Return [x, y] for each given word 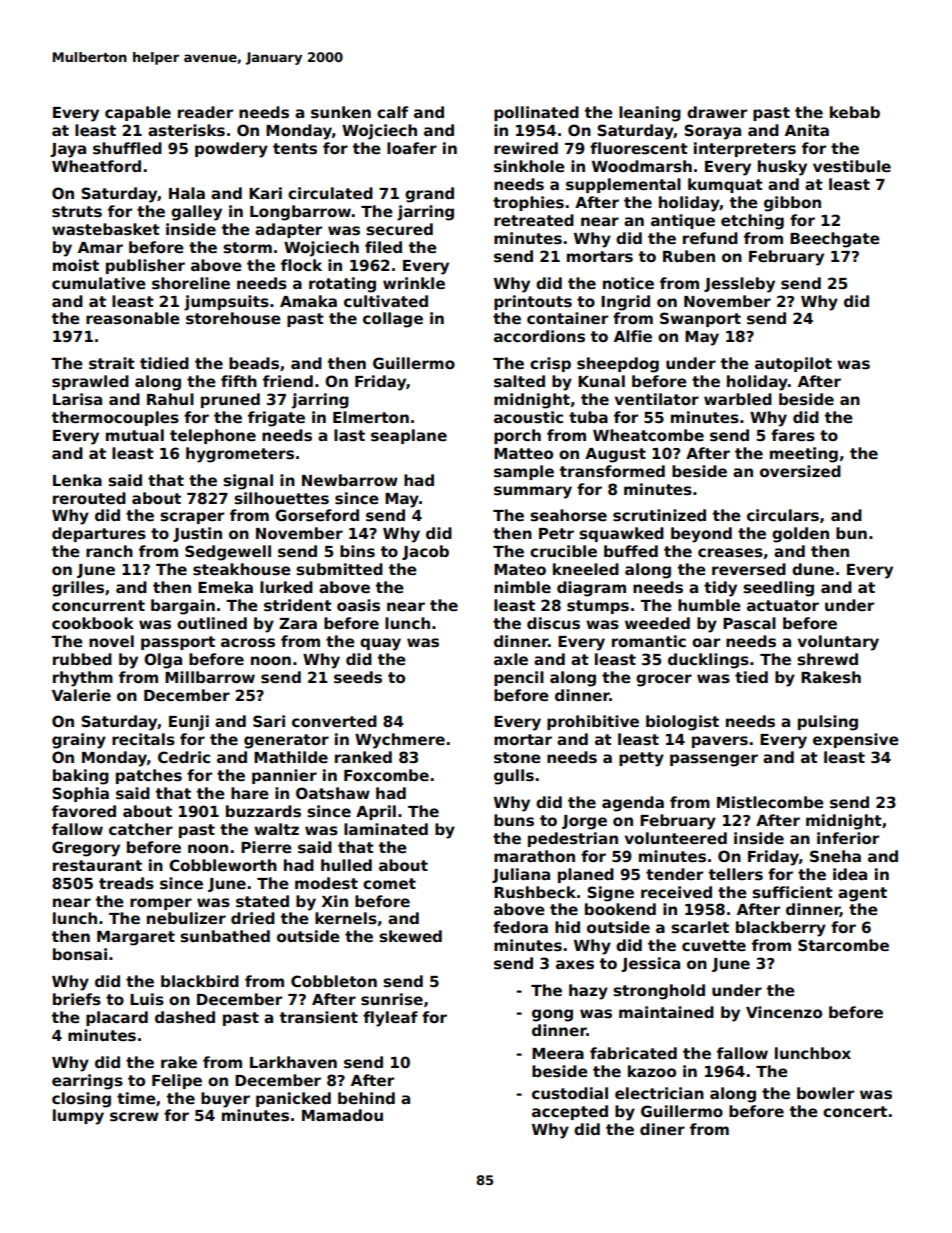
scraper [192, 518]
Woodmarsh [642, 166]
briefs [77, 999]
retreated [534, 220]
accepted [570, 1112]
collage [393, 320]
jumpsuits [226, 303]
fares [793, 435]
